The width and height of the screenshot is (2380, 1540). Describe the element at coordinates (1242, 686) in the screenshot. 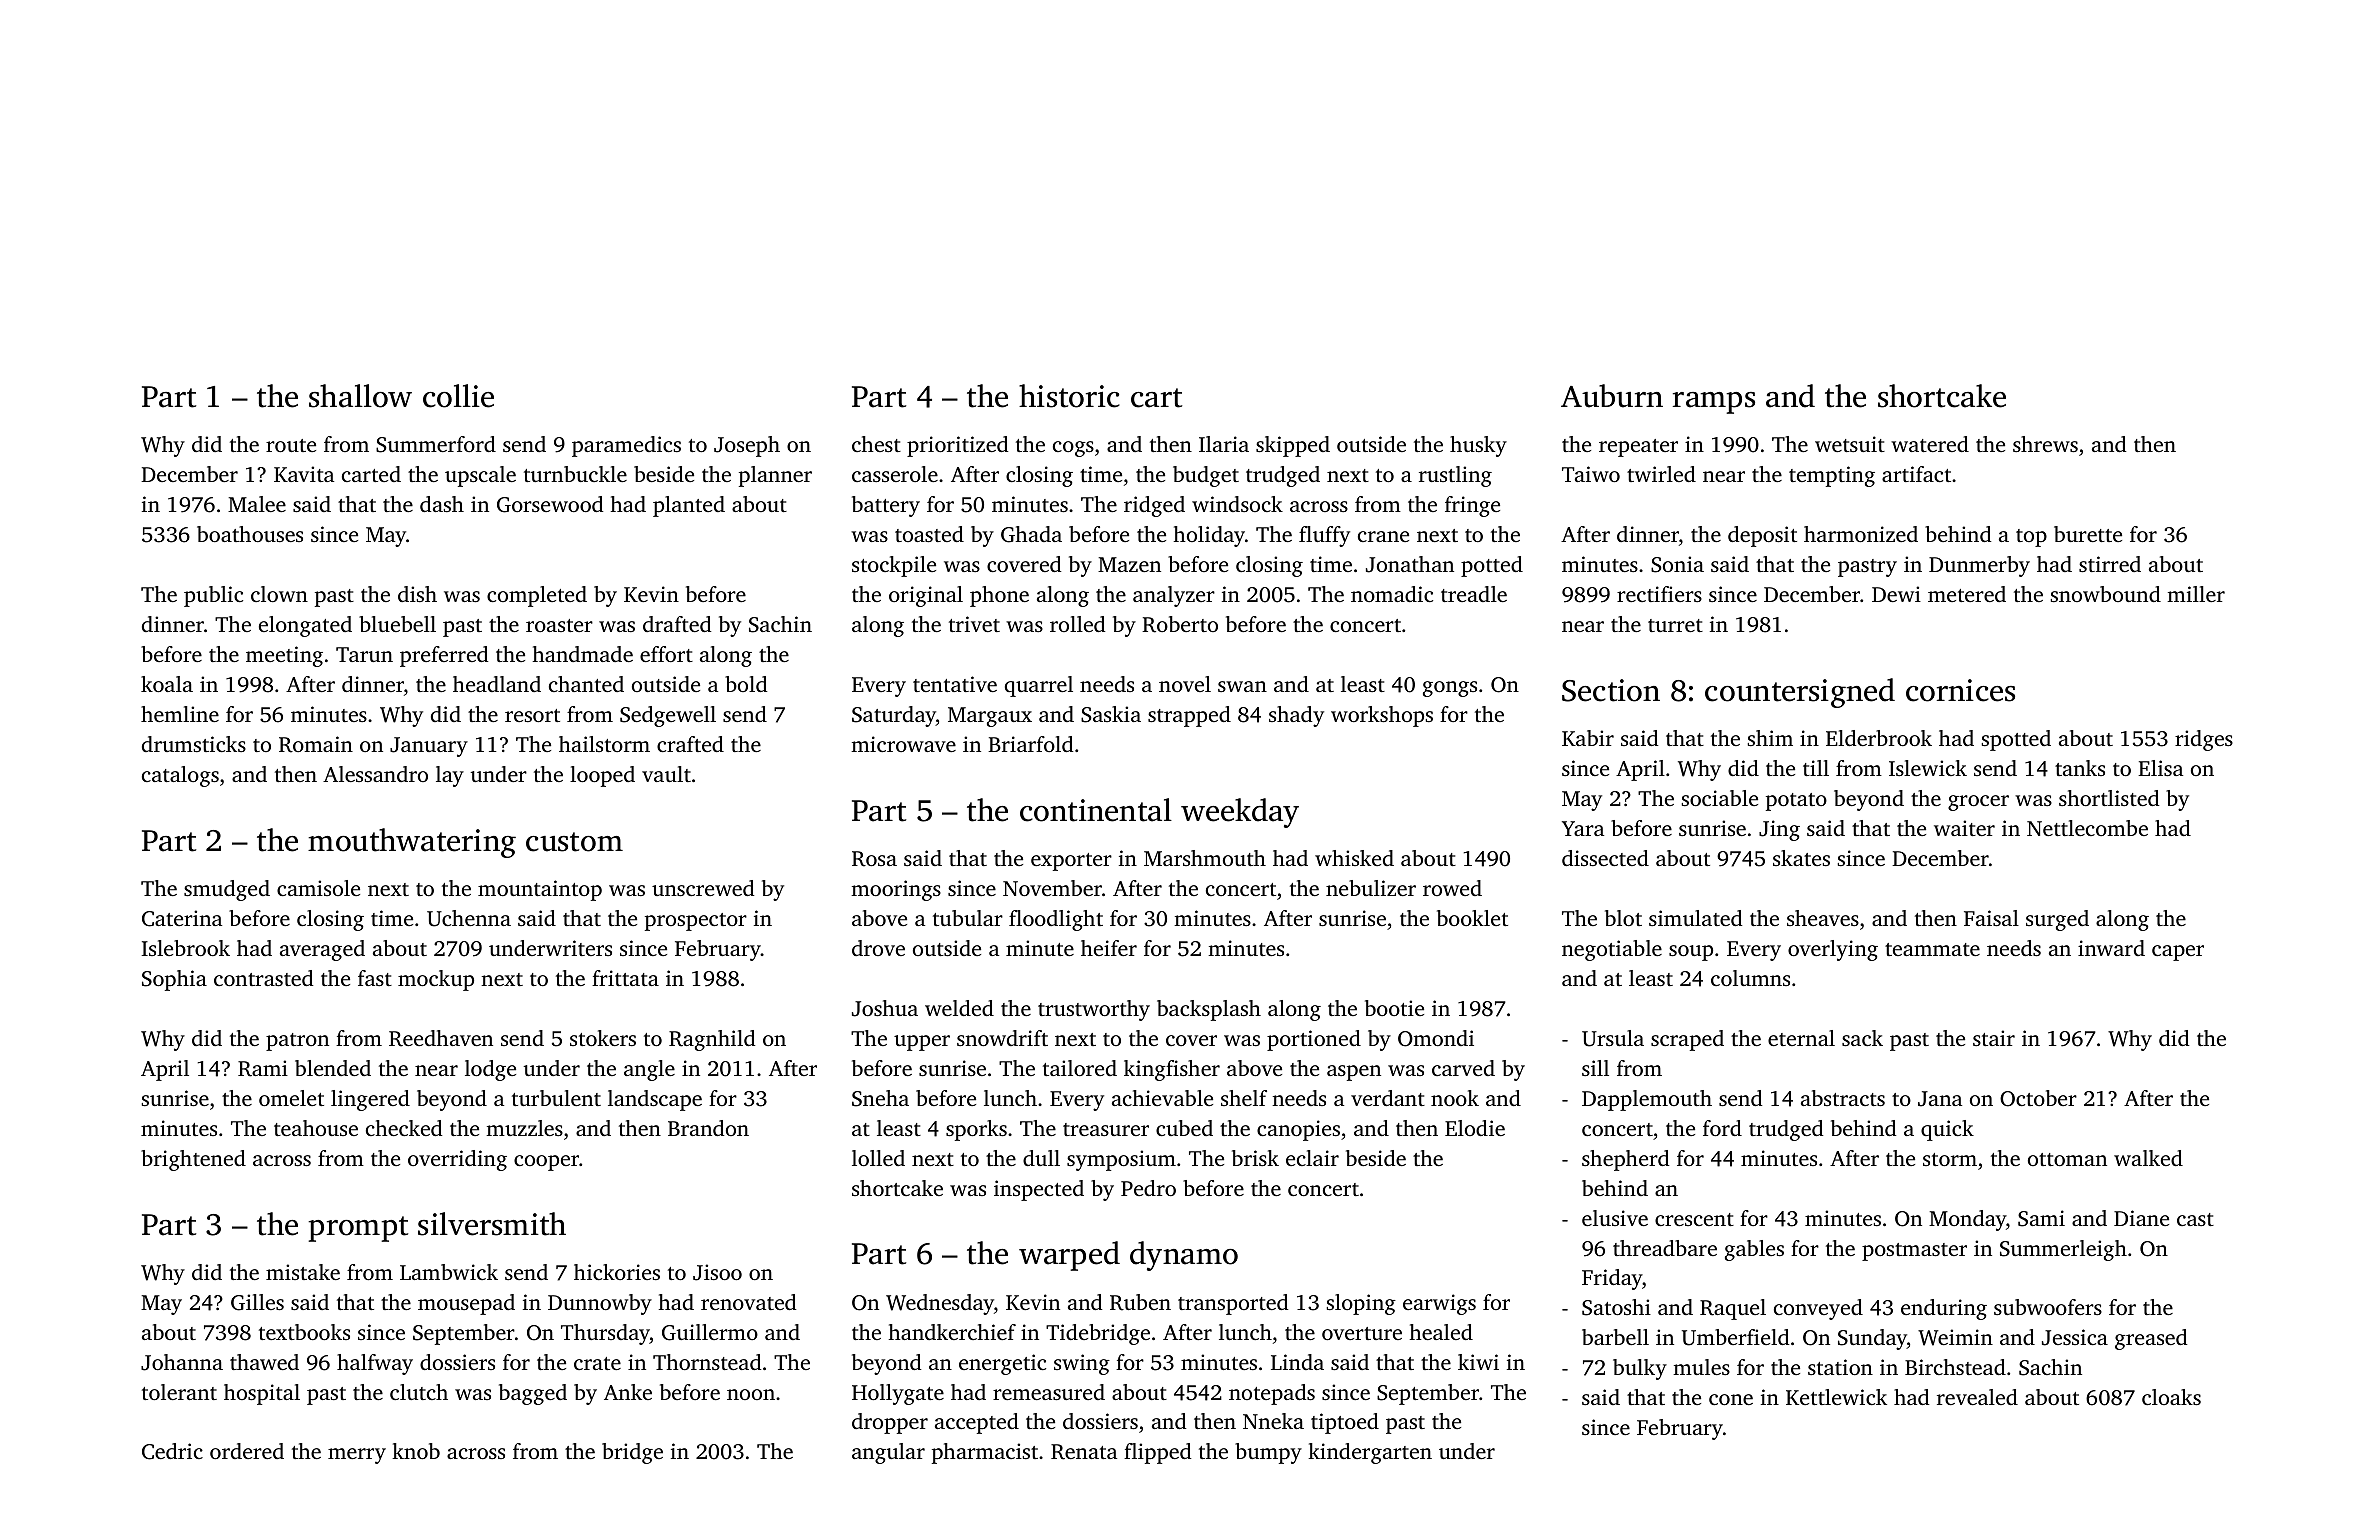

I see `swan` at that location.
